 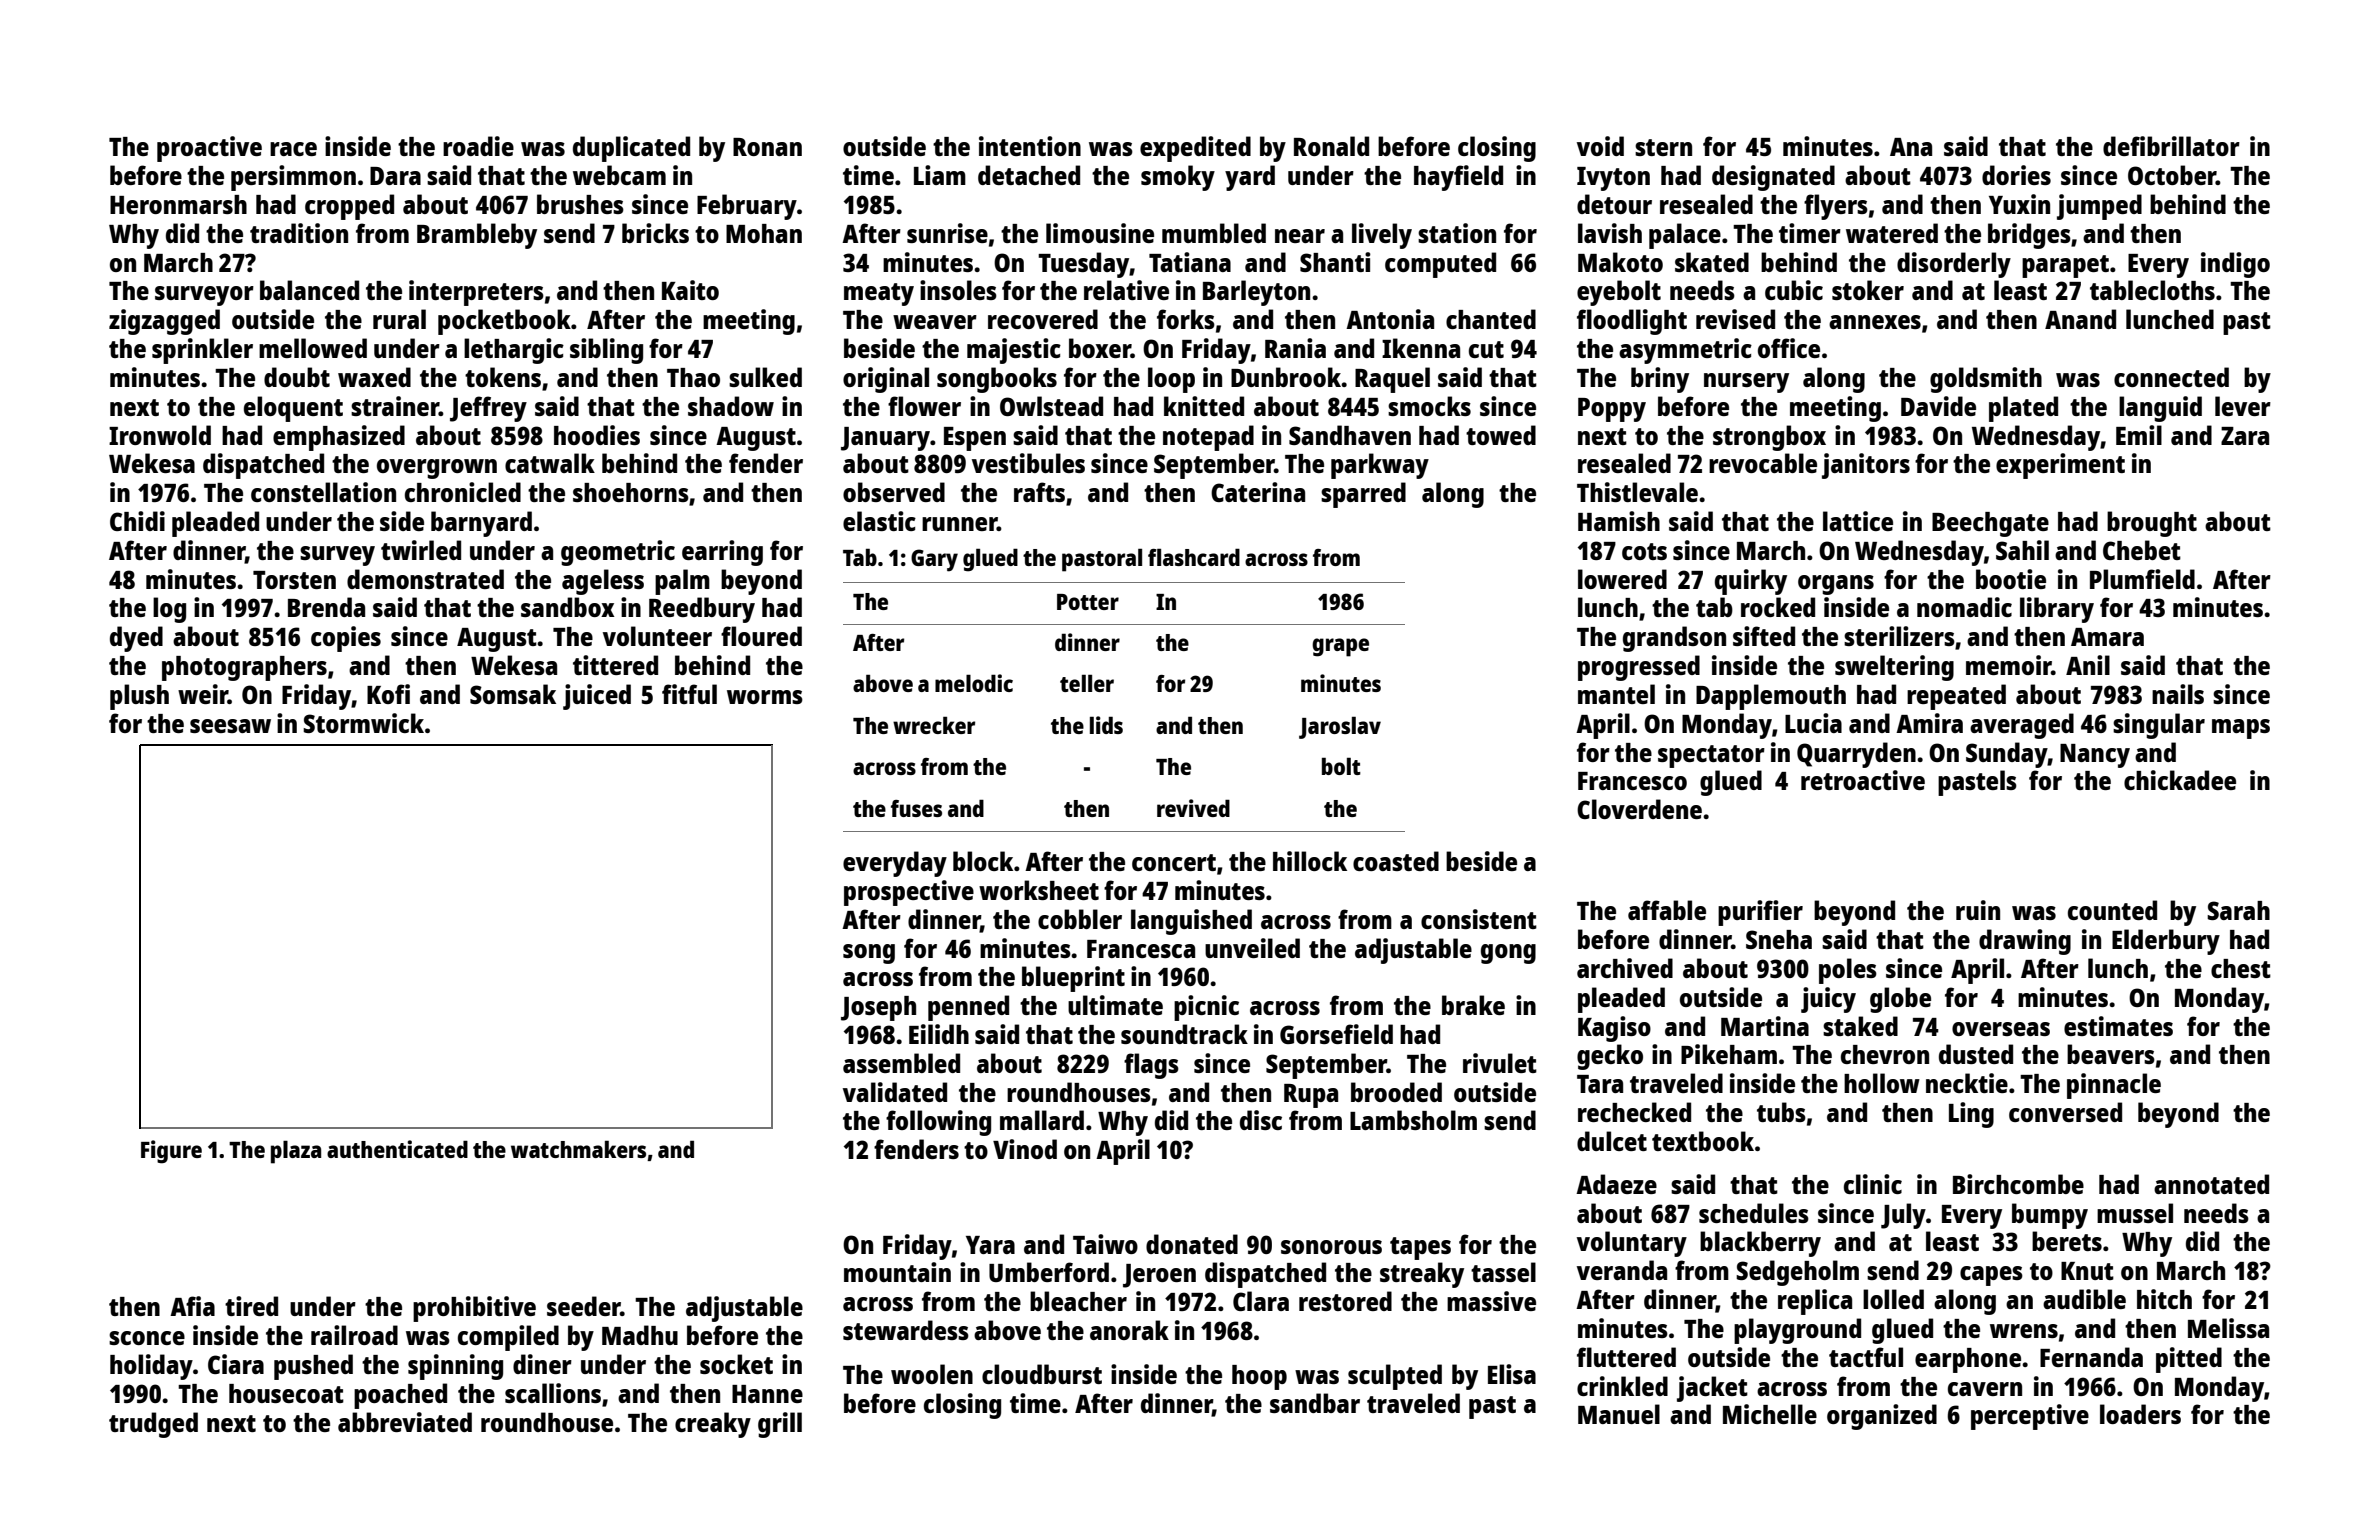 What do you see at coordinates (2114, 1086) in the document?
I see `pinnacle` at bounding box center [2114, 1086].
